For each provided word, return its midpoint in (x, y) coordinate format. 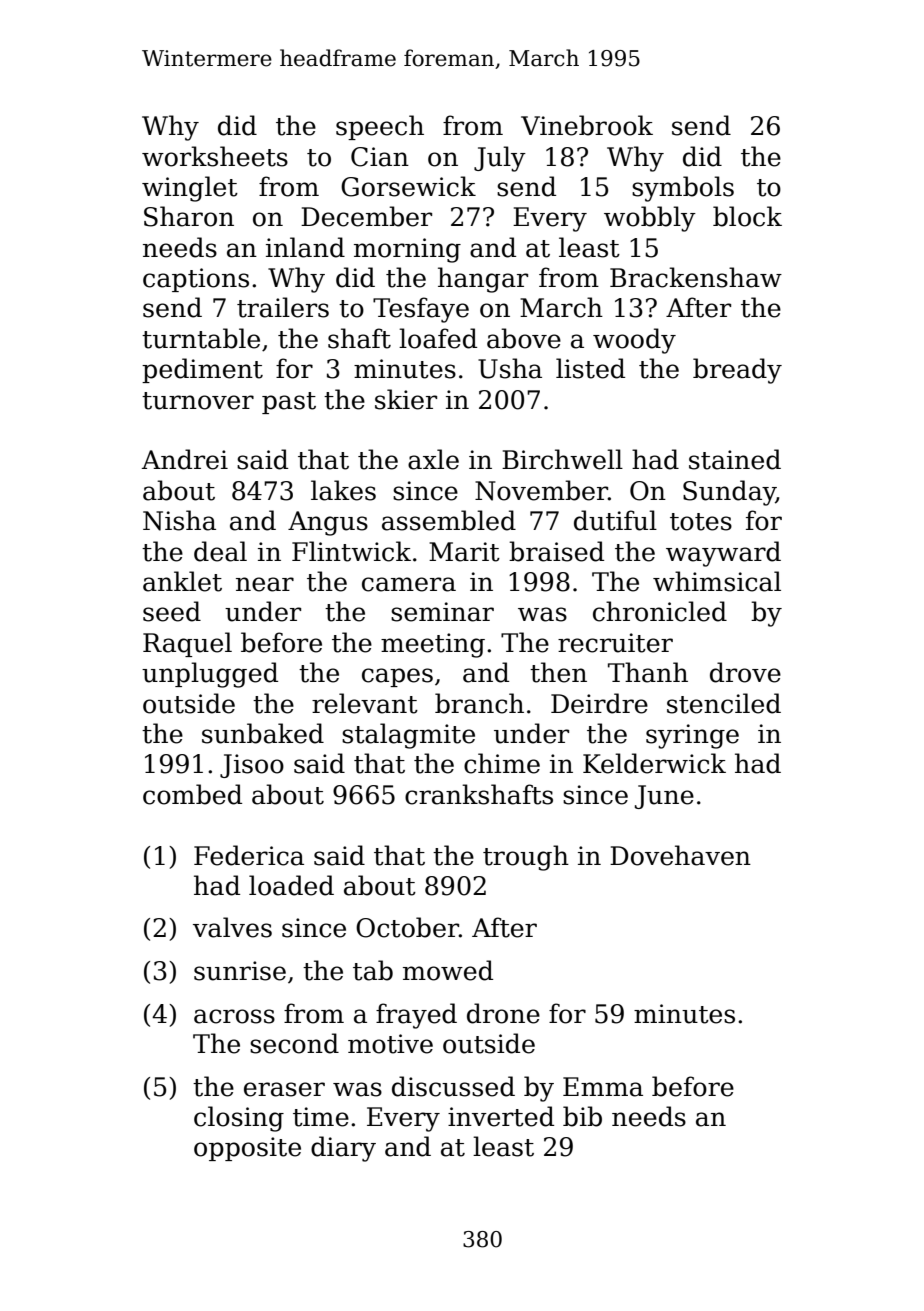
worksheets (215, 156)
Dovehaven (680, 855)
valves (232, 927)
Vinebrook (587, 125)
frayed (416, 1016)
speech (380, 127)
